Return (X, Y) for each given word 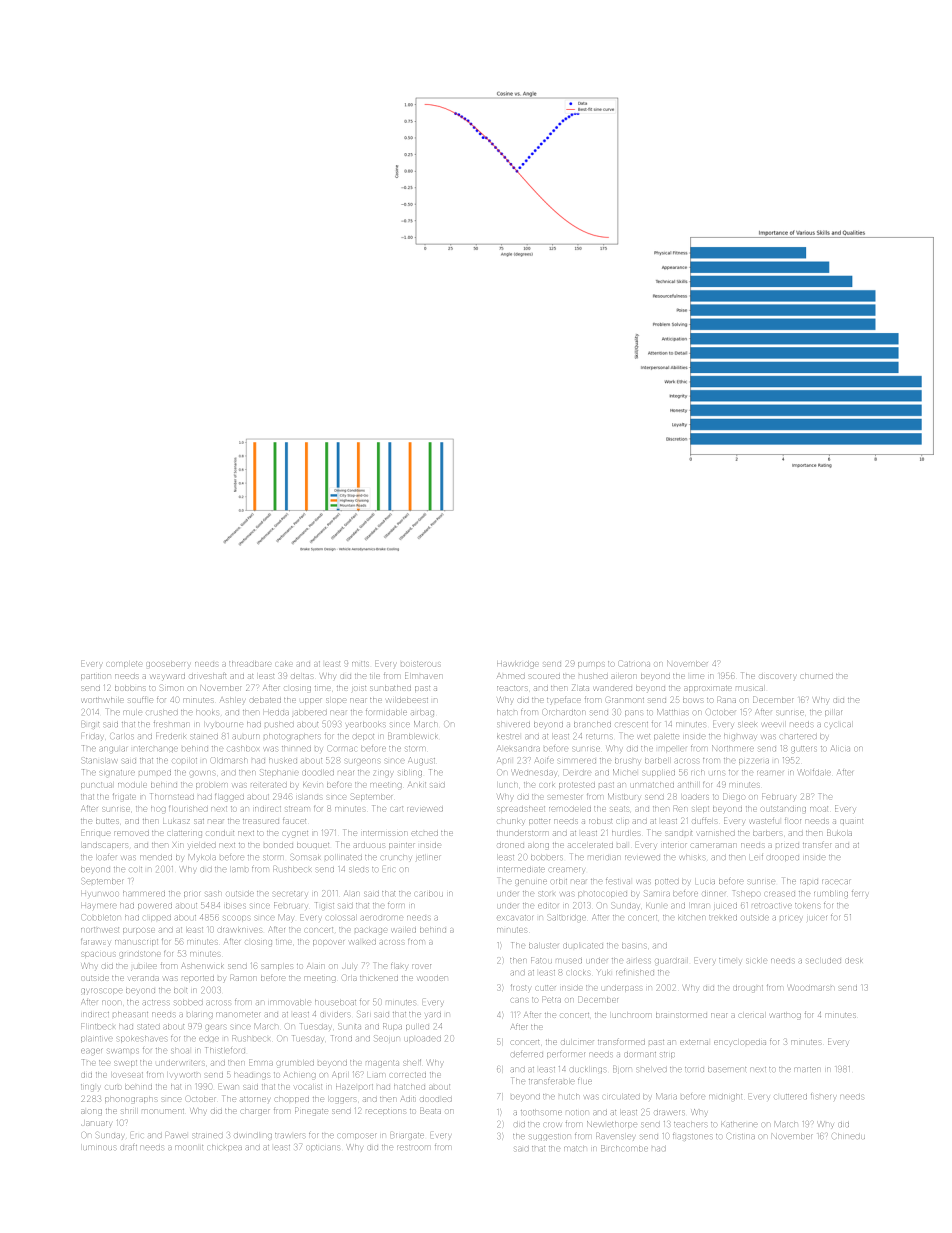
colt (135, 869)
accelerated (590, 845)
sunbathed (390, 688)
